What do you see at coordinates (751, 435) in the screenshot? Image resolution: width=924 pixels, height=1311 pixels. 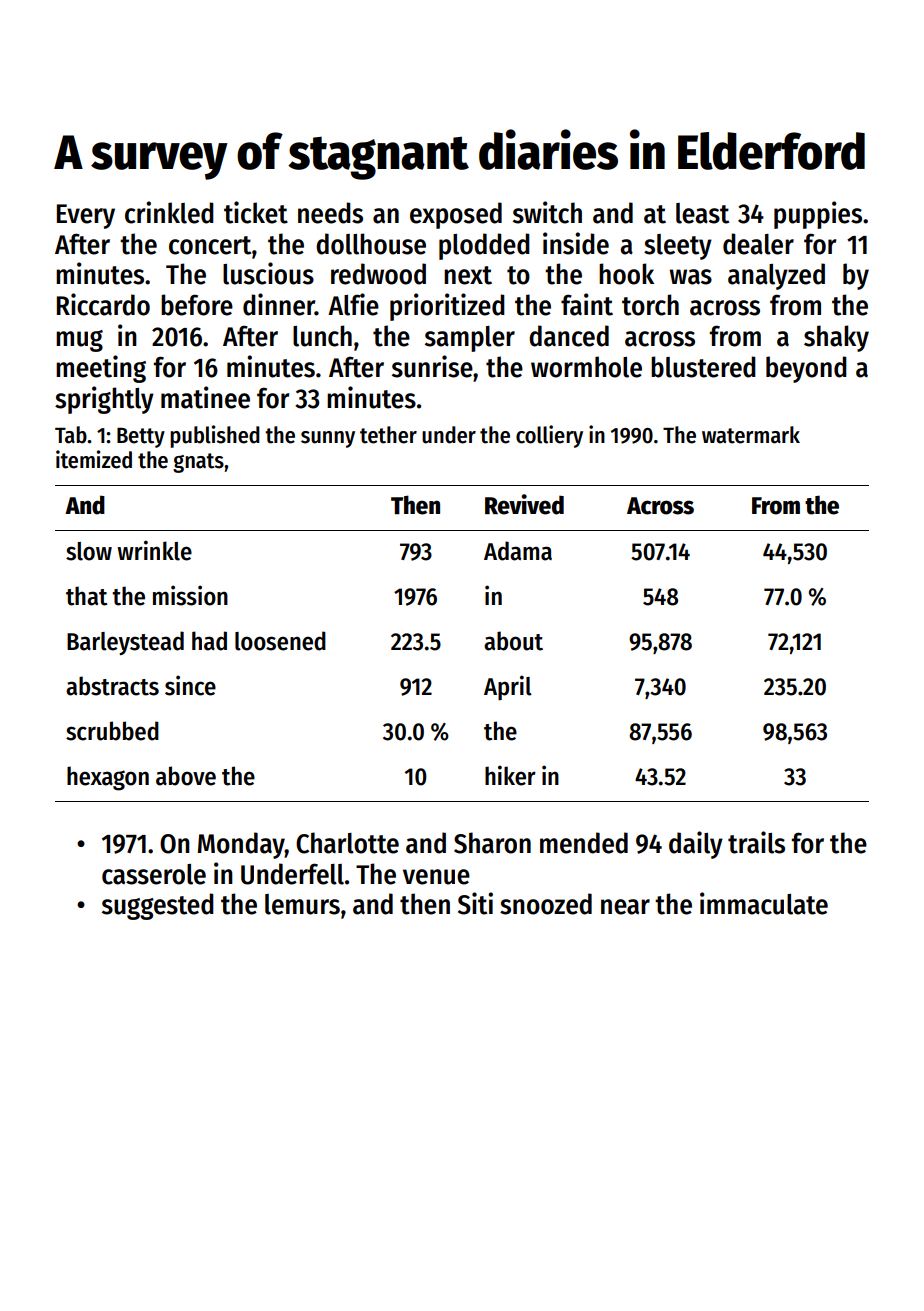 I see `watermark` at bounding box center [751, 435].
